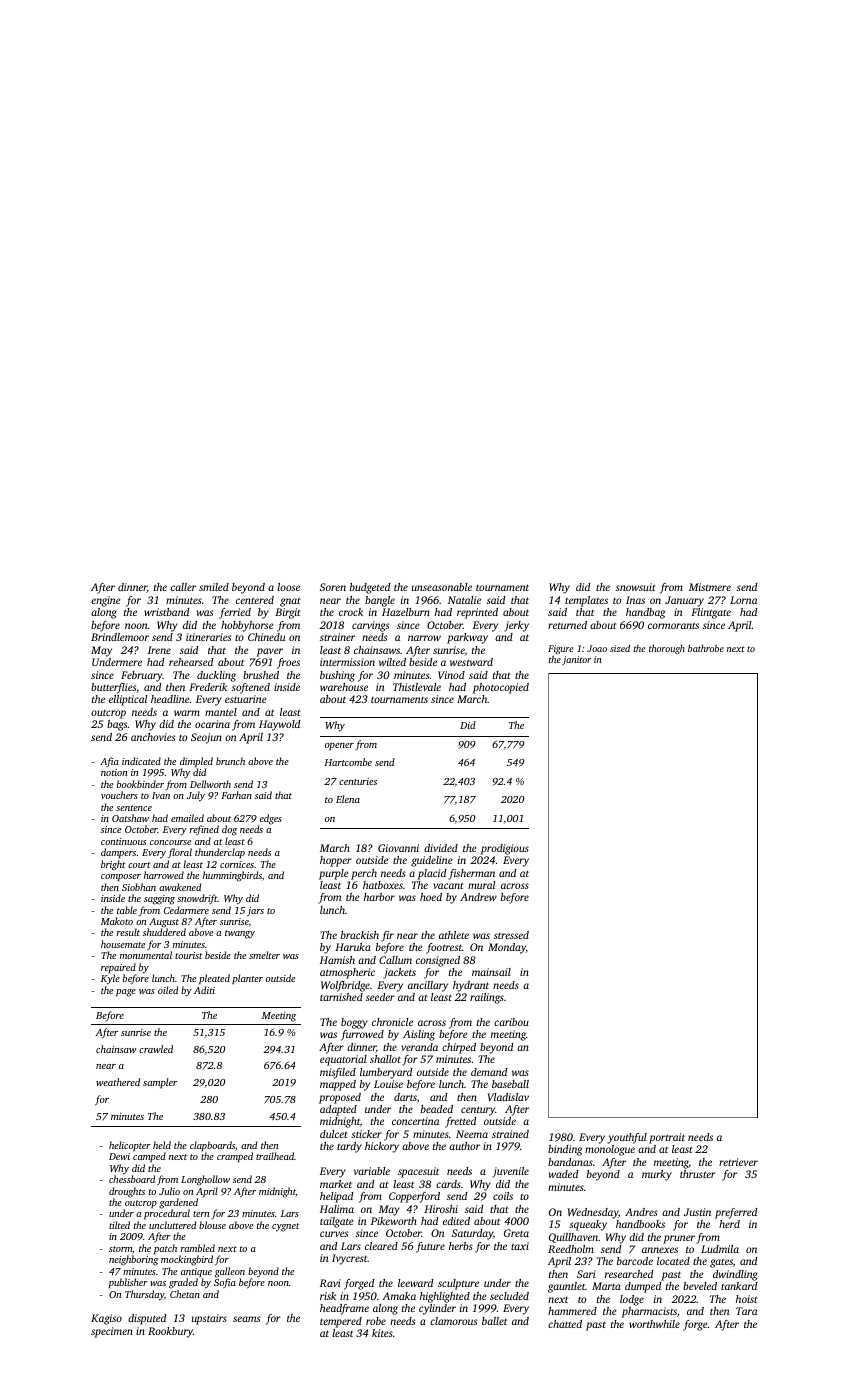  I want to click on equatorial, so click(343, 1060).
